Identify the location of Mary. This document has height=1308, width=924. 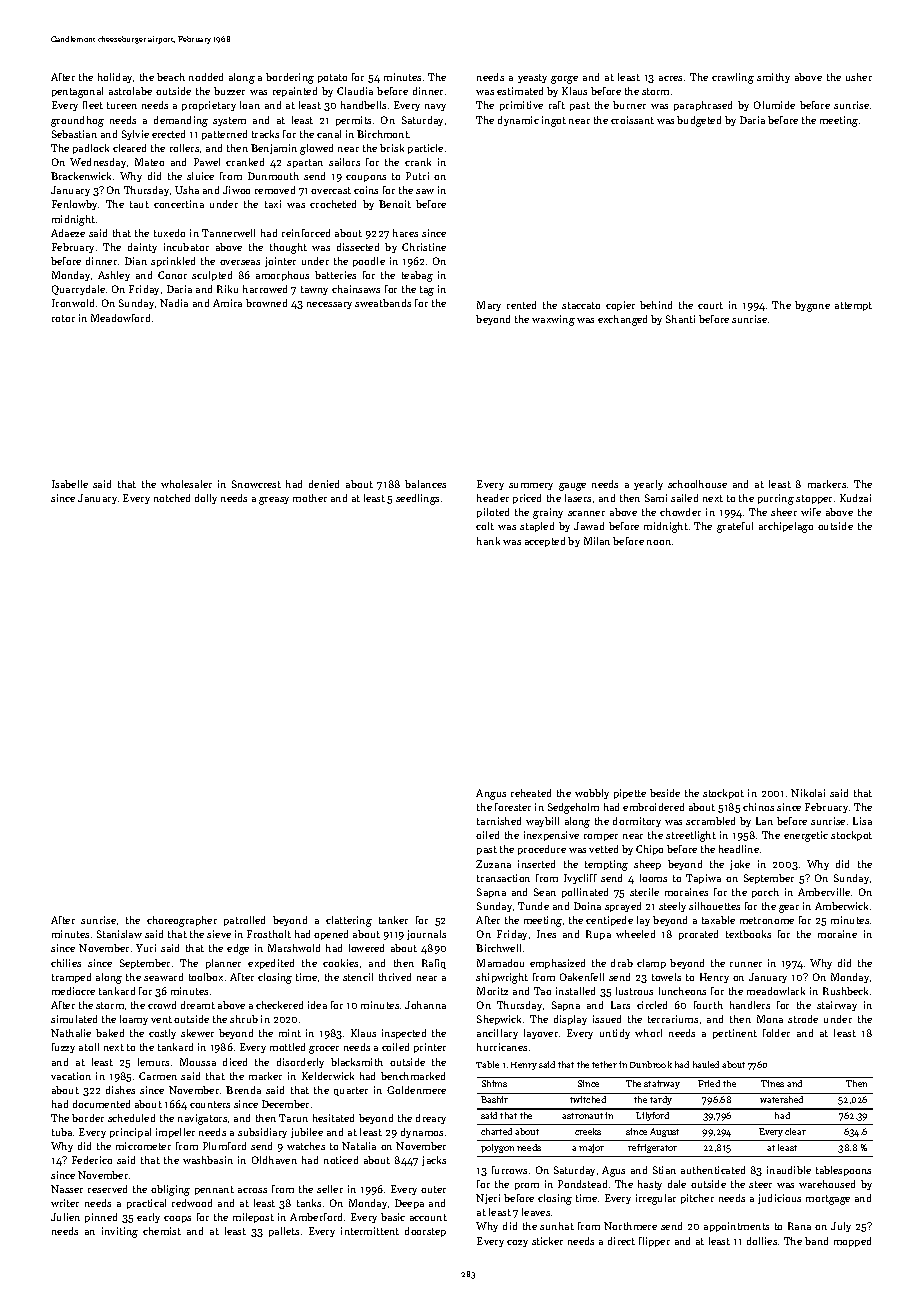
(489, 306).
